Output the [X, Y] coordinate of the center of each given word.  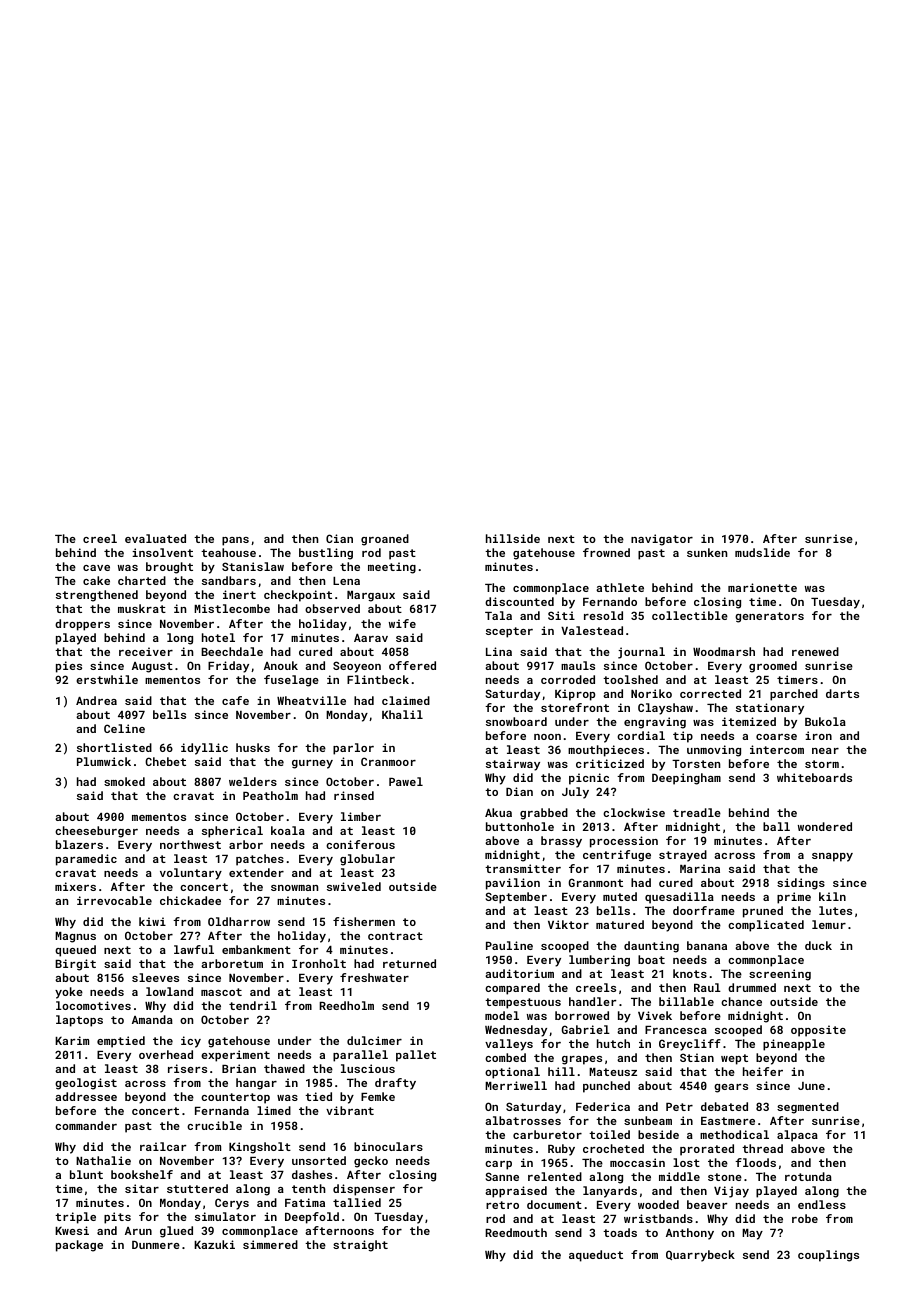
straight [360, 1246]
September [516, 898]
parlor [353, 749]
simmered [270, 1244]
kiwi [152, 921]
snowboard [516, 721]
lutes [835, 910]
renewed [815, 651]
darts [842, 693]
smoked [124, 781]
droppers [82, 625]
